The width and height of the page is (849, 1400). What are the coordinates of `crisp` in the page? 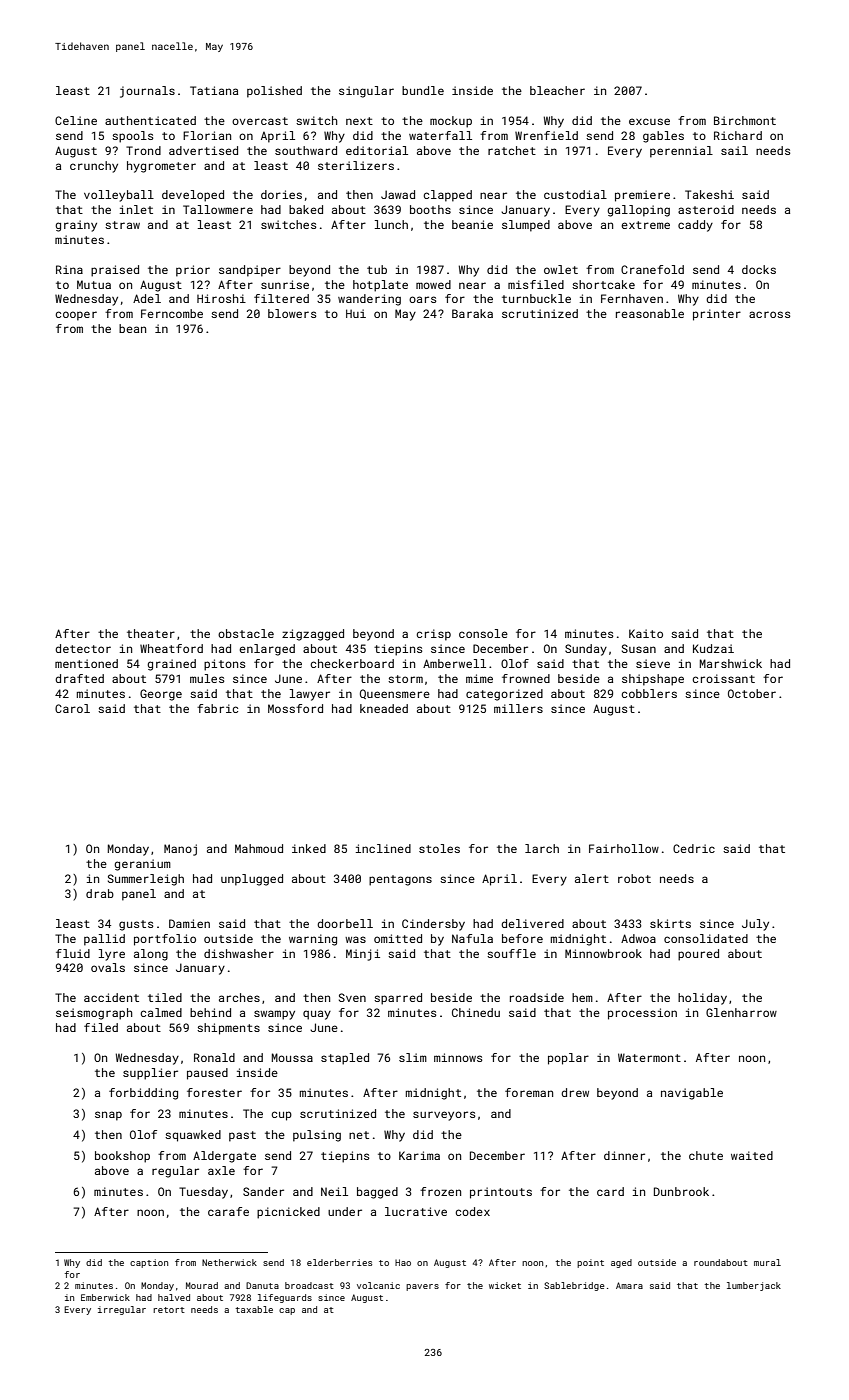 It's located at (434, 635).
